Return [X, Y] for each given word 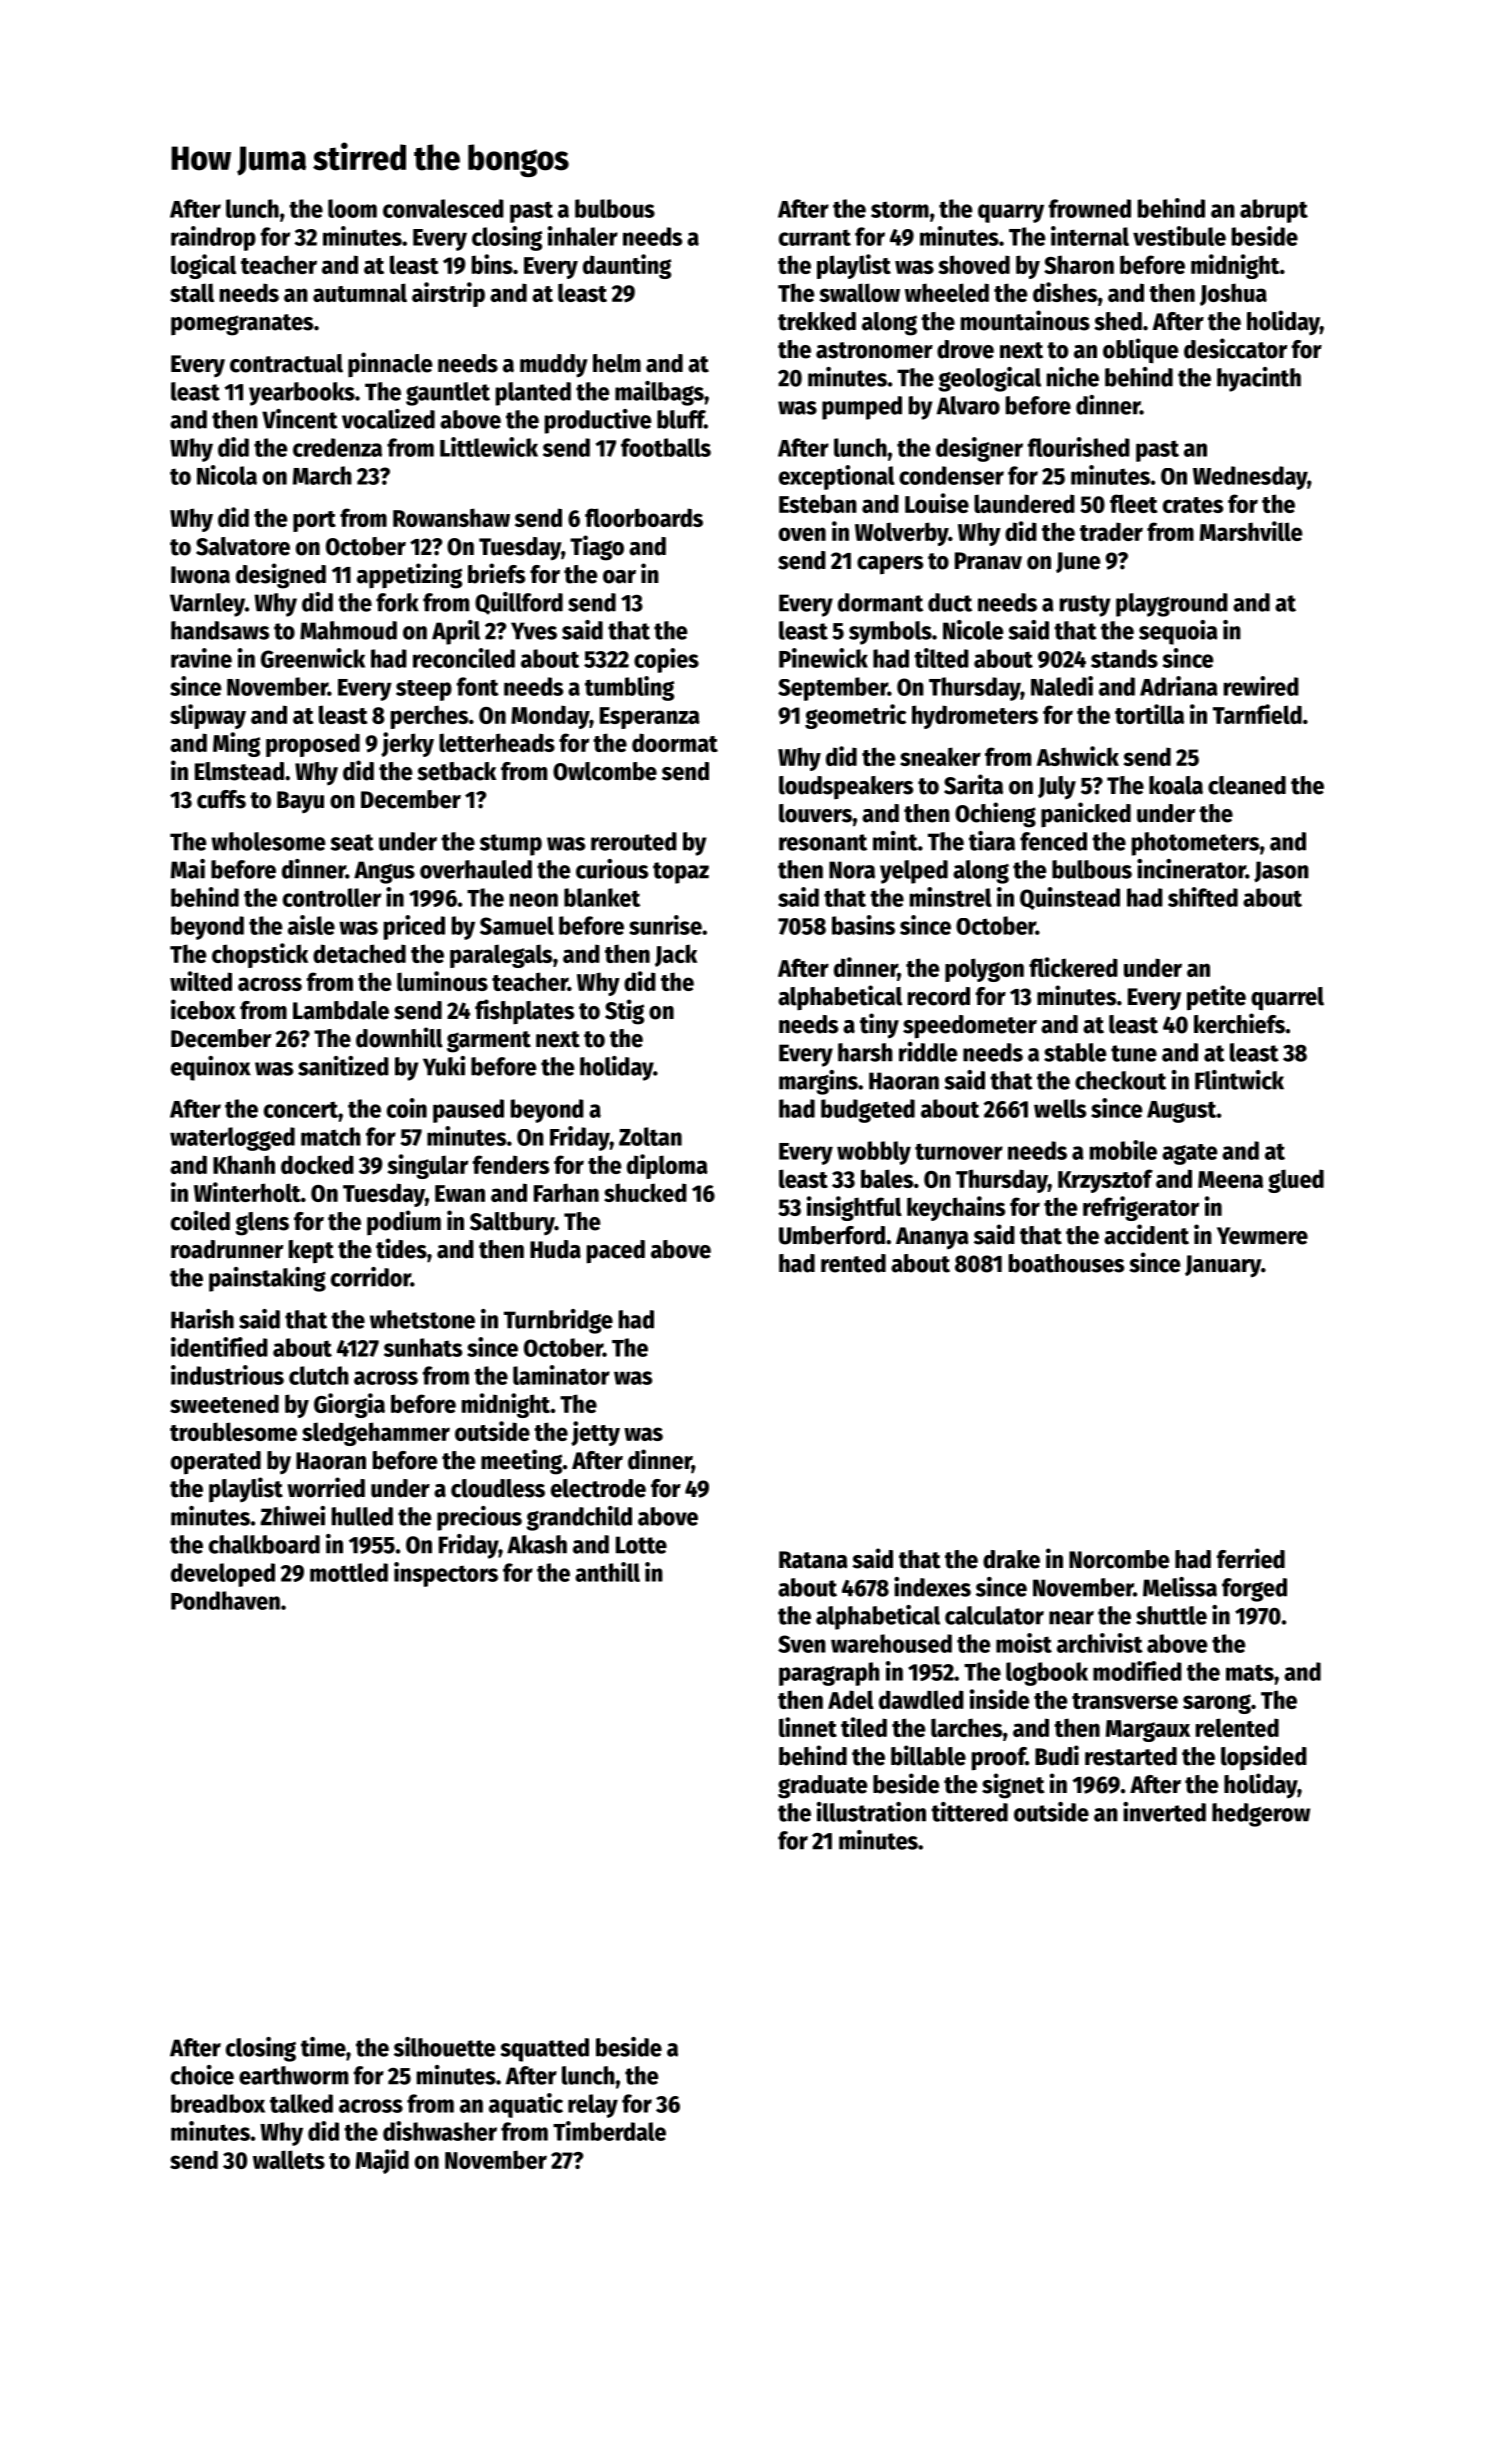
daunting [627, 266]
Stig [624, 1012]
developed [223, 1575]
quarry [1011, 213]
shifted [1203, 897]
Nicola [227, 475]
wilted [201, 981]
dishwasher [440, 2131]
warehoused [891, 1643]
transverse [1125, 1701]
